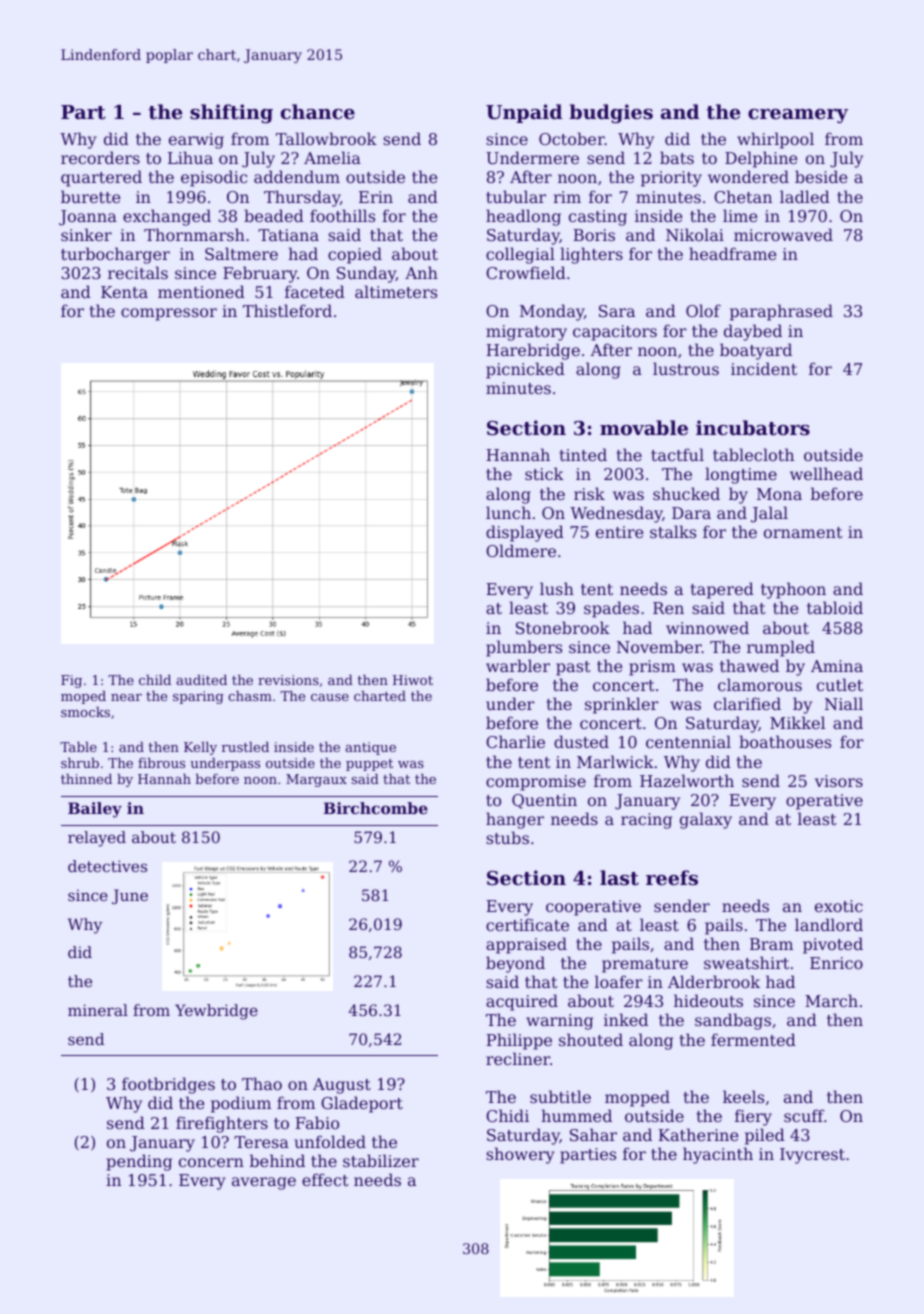  I want to click on landlord, so click(829, 924).
